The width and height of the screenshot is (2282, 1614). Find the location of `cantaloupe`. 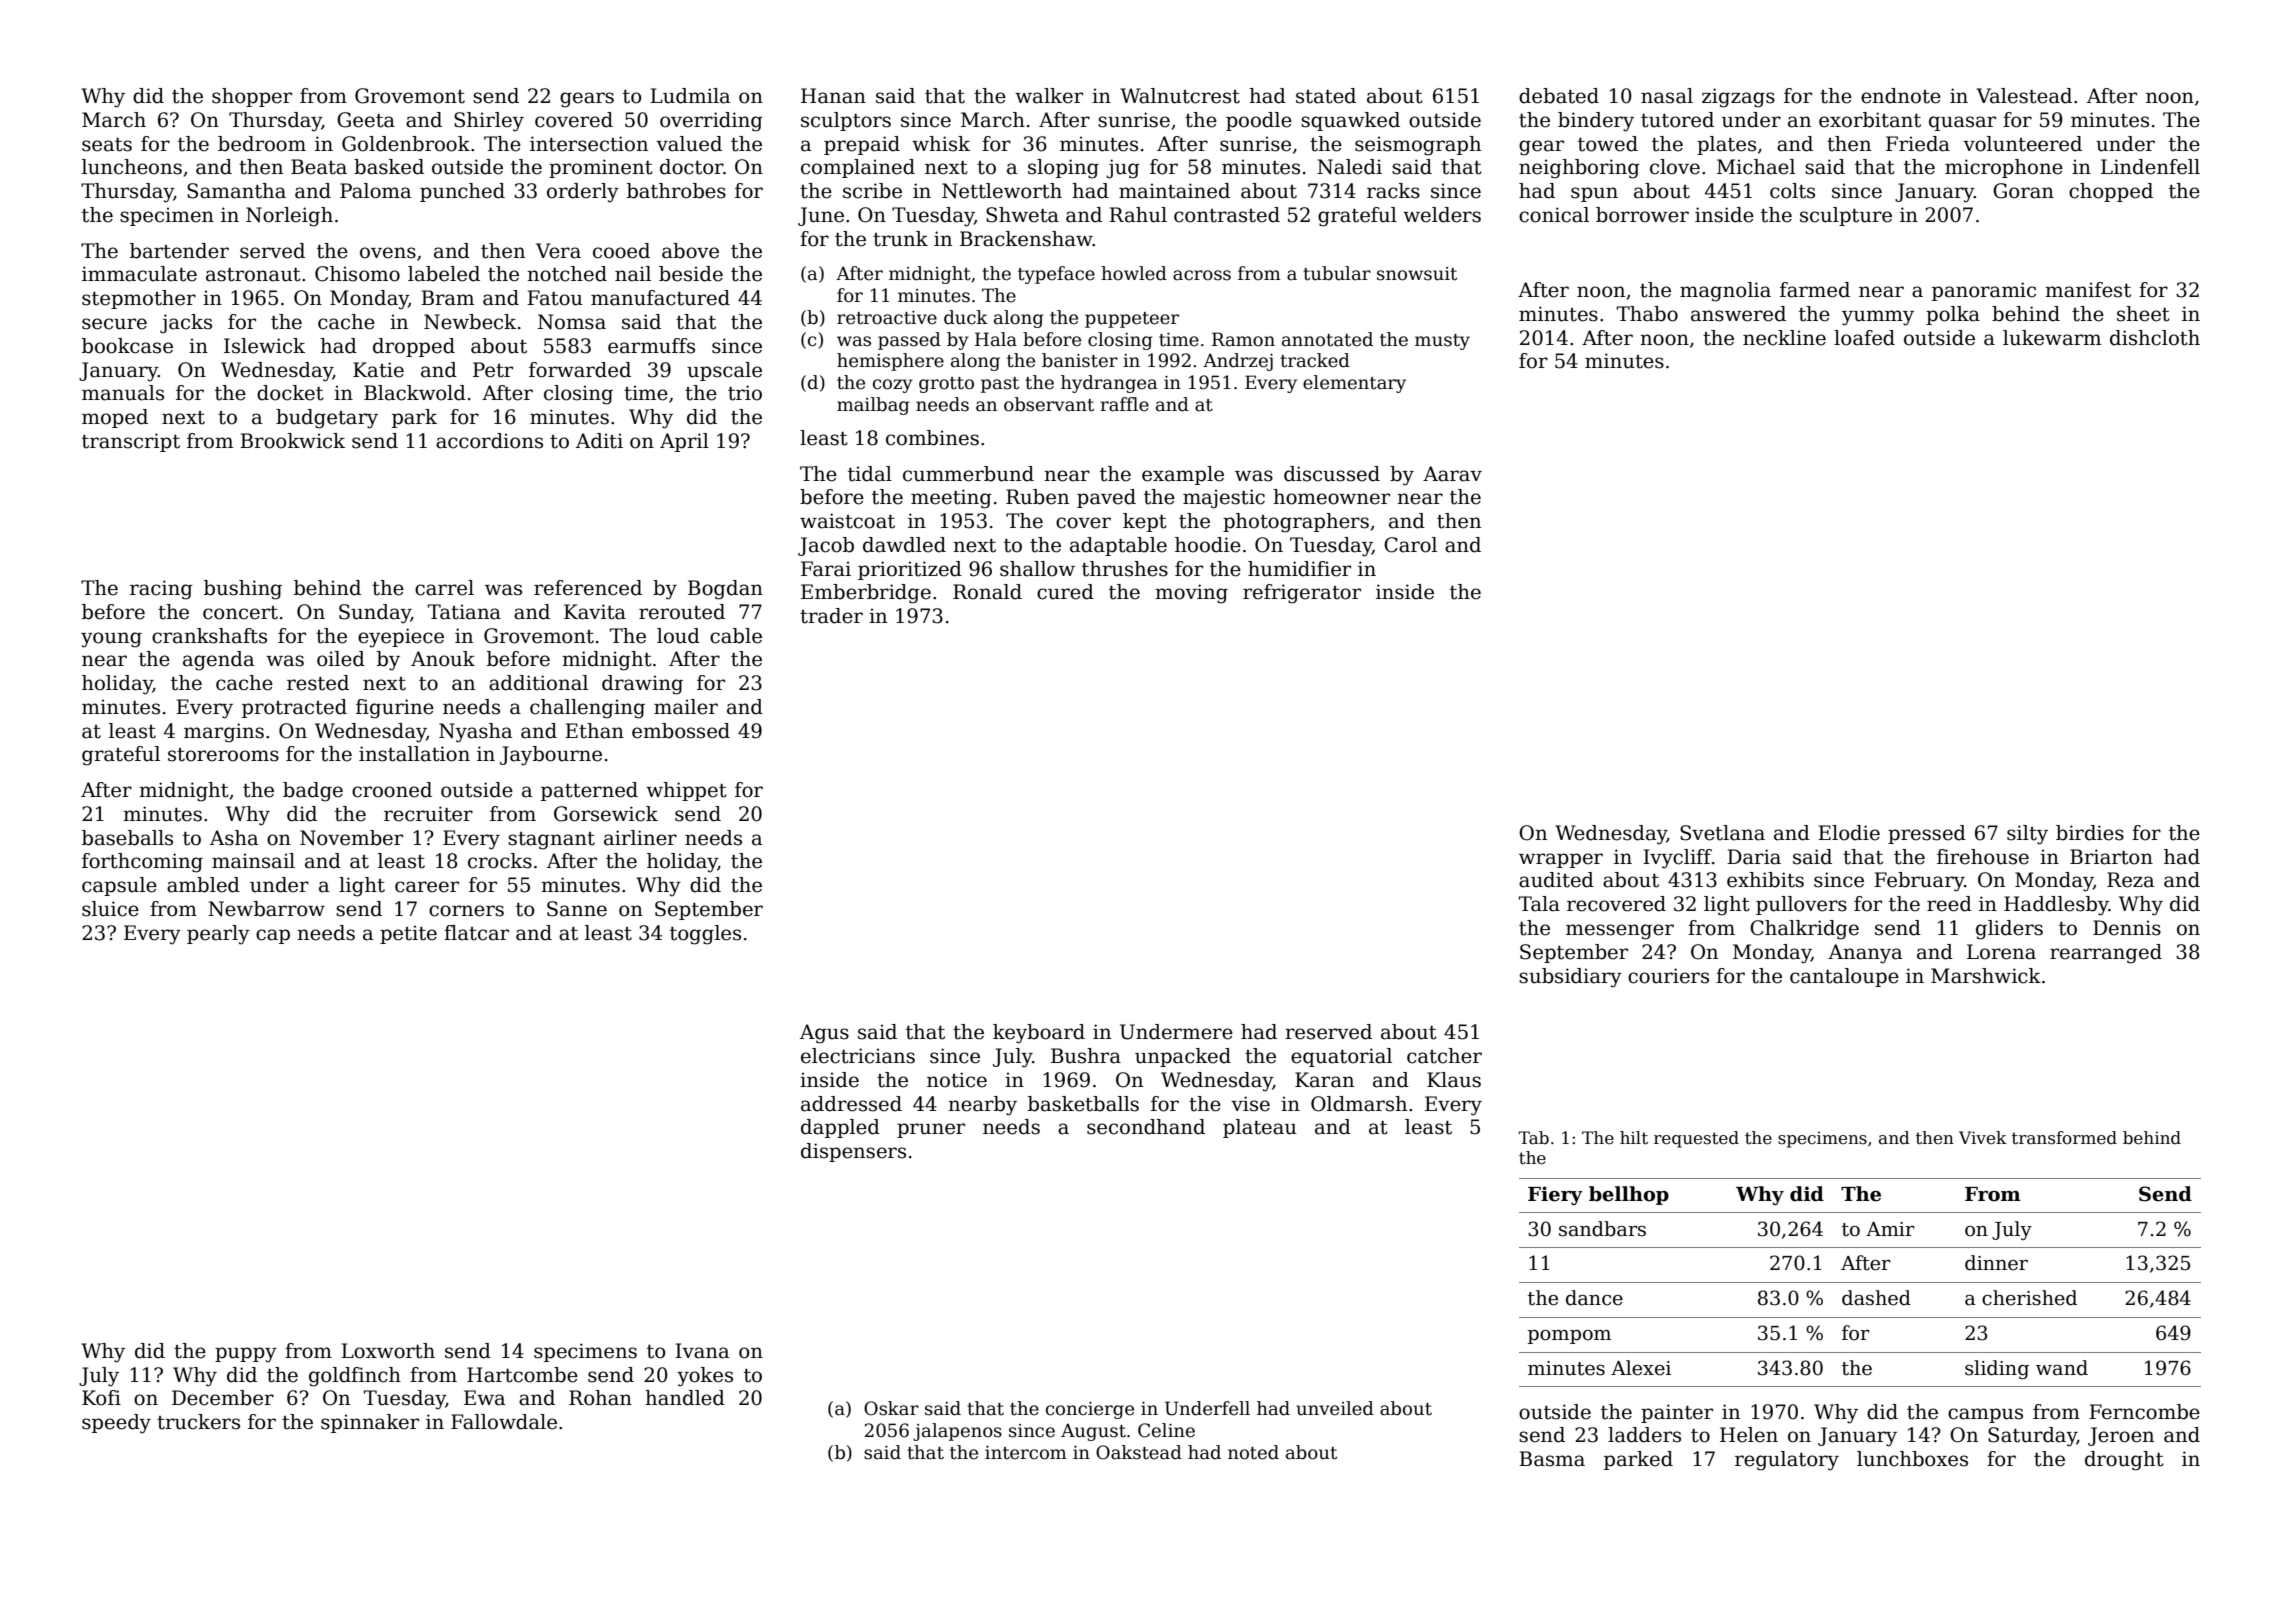

cantaloupe is located at coordinates (1844, 977).
